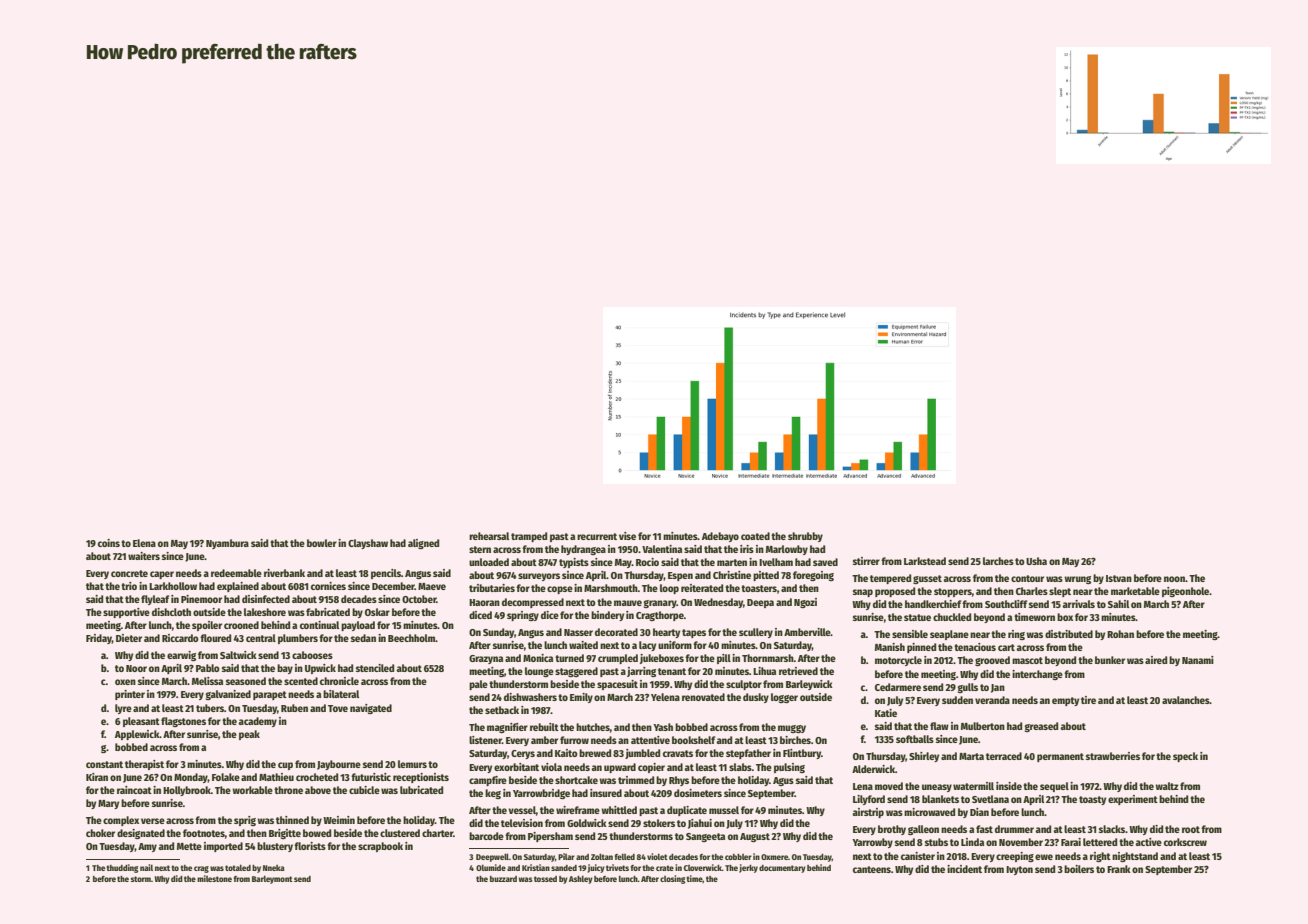  Describe the element at coordinates (1167, 786) in the screenshot. I see `waltz` at that location.
